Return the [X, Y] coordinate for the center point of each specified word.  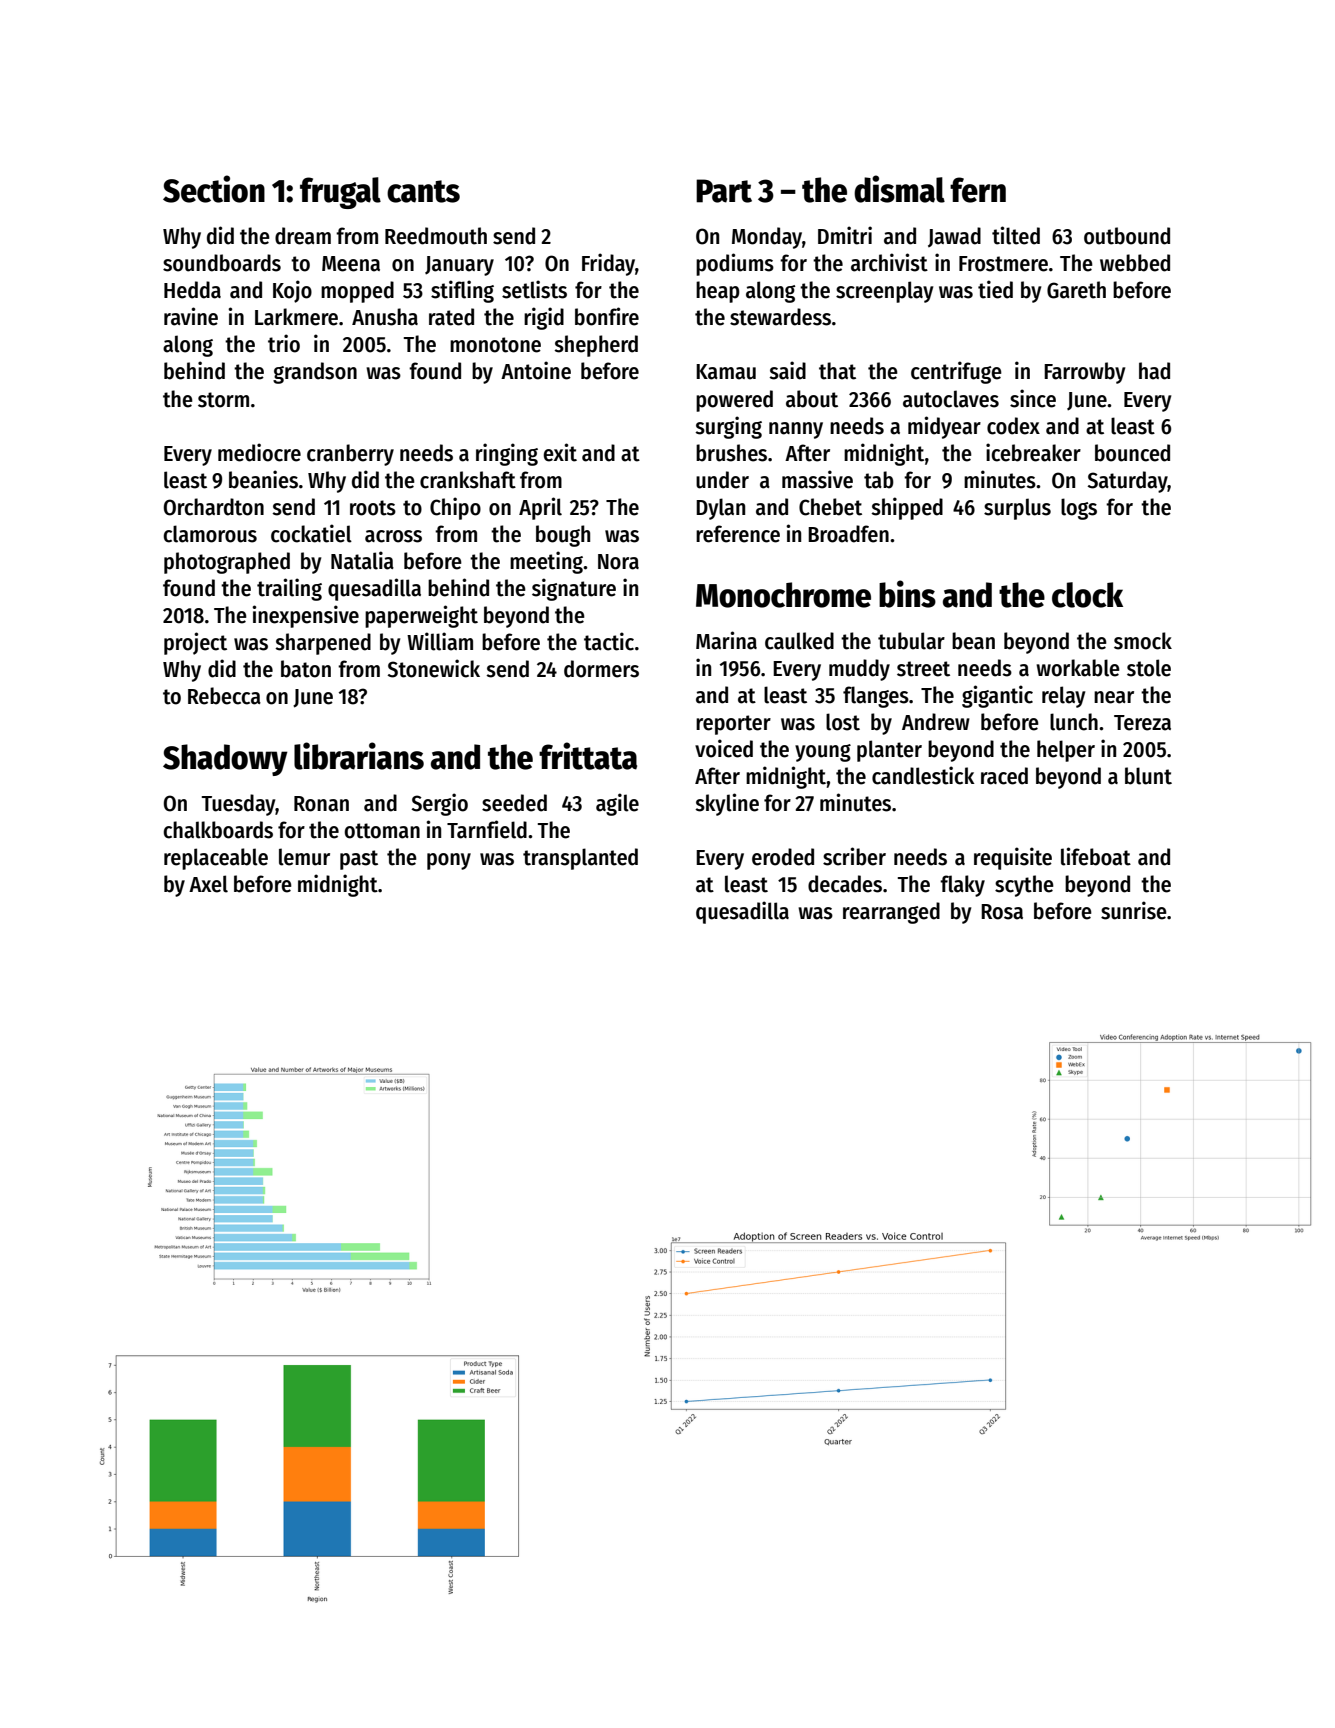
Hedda [192, 290]
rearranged [891, 913]
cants [423, 191]
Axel [208, 884]
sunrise [1134, 910]
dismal [899, 189]
